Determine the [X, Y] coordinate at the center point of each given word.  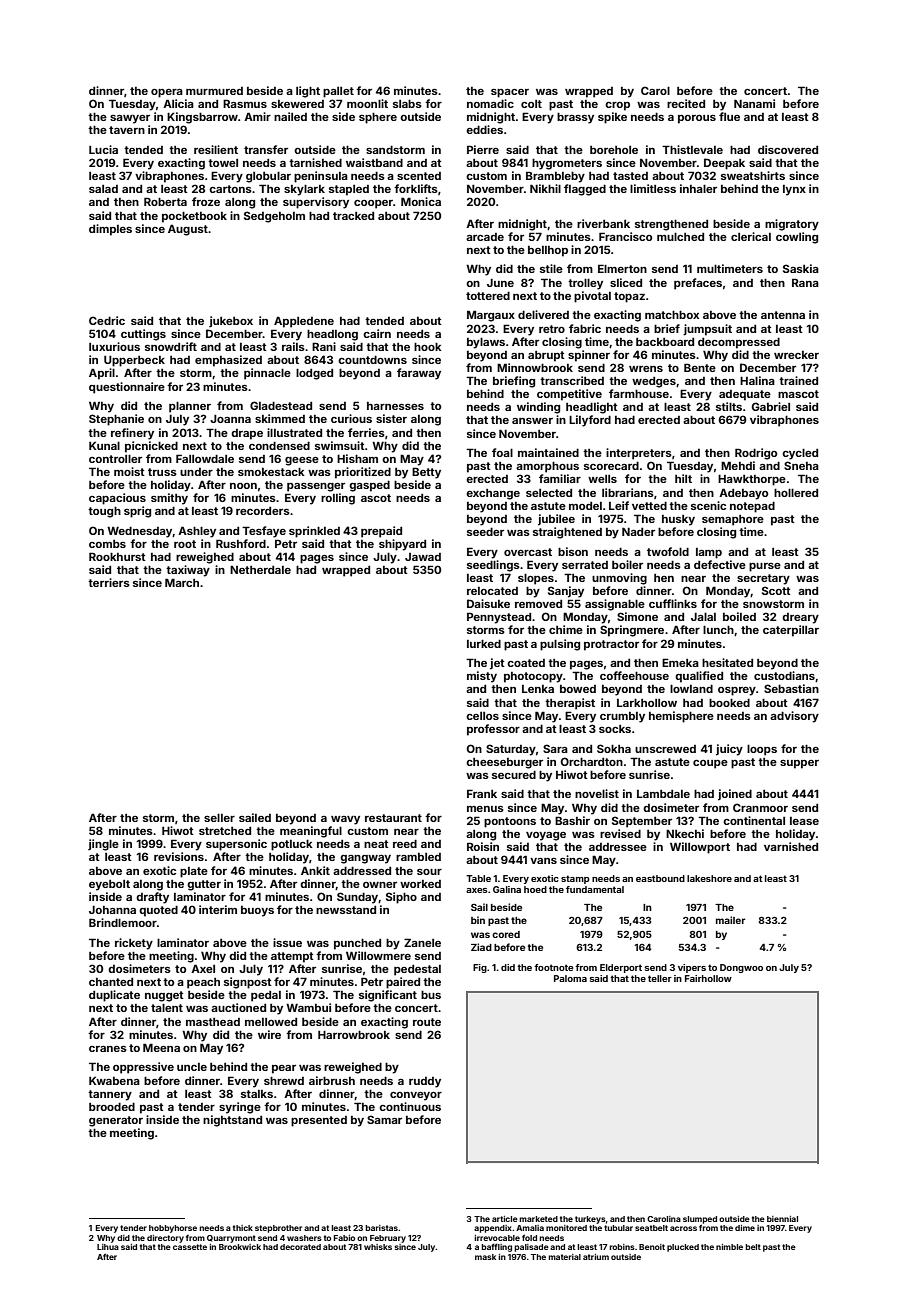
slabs [407, 103]
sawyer [130, 119]
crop [617, 106]
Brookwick [240, 1247]
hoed [535, 889]
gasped [369, 486]
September [642, 822]
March [182, 582]
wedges [654, 382]
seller [219, 817]
